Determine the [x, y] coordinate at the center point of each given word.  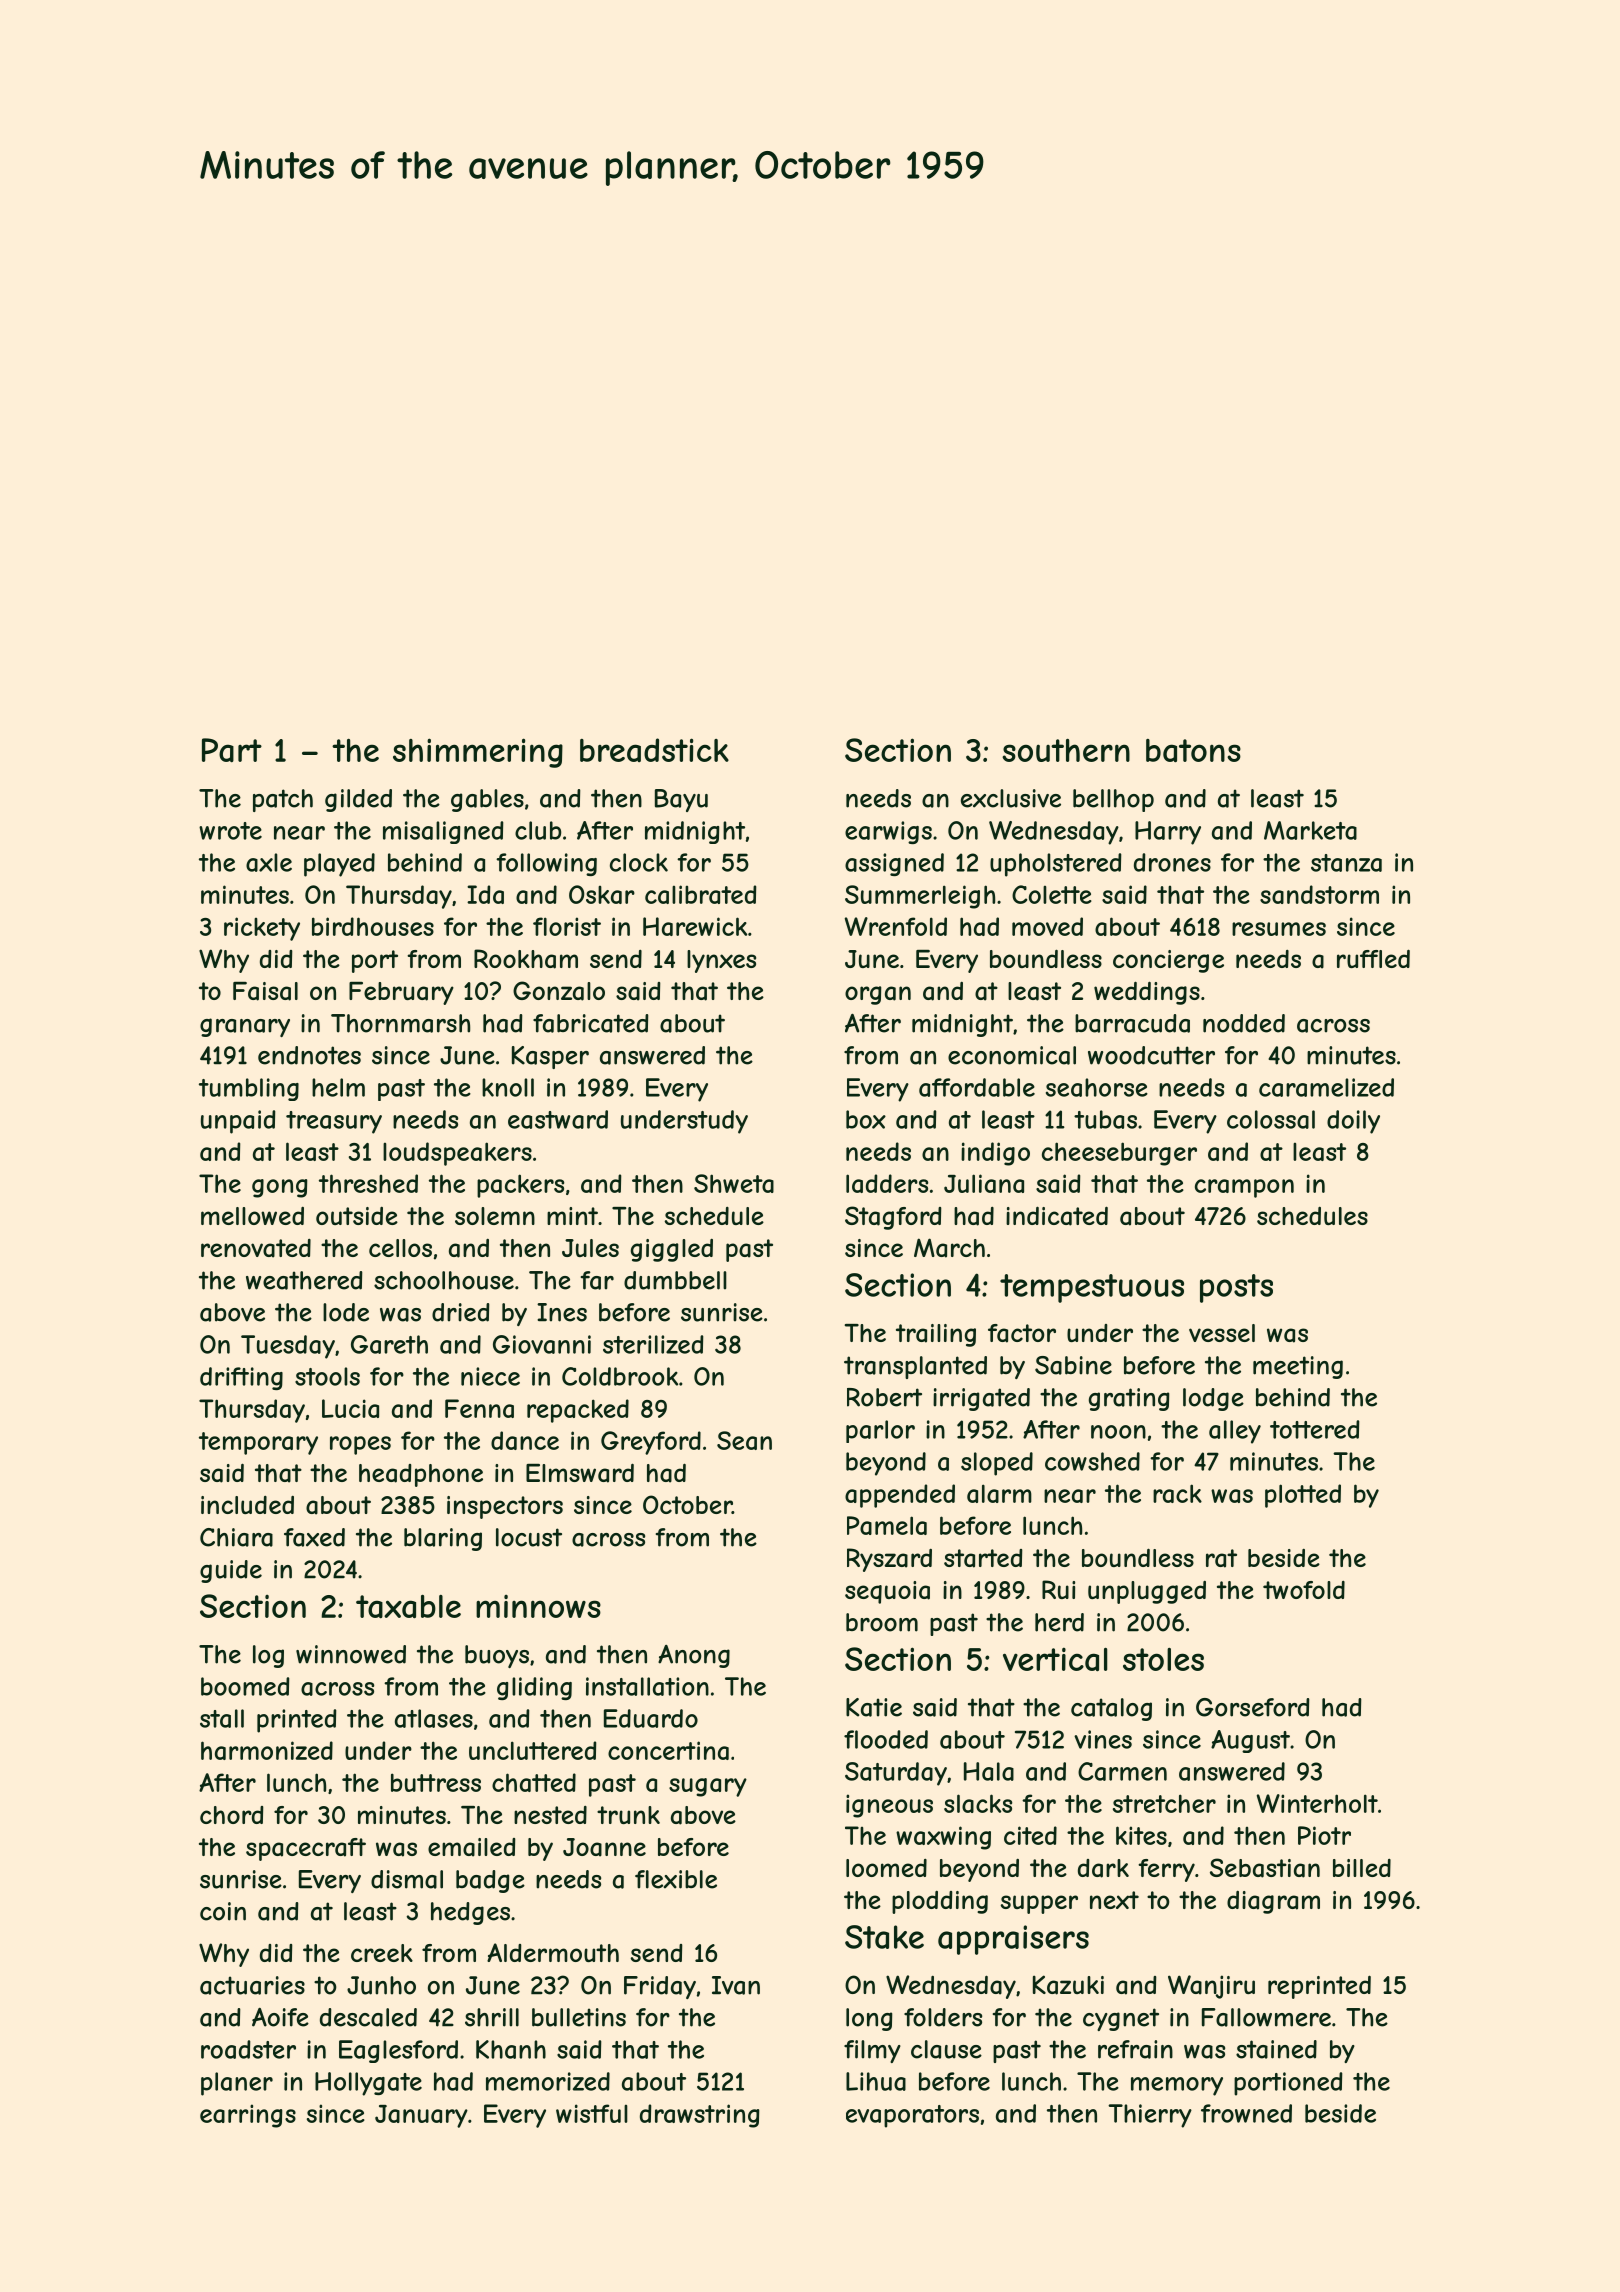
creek [382, 1953]
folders [943, 2017]
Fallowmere [1266, 2017]
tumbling [249, 1089]
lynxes [721, 961]
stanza [1346, 863]
